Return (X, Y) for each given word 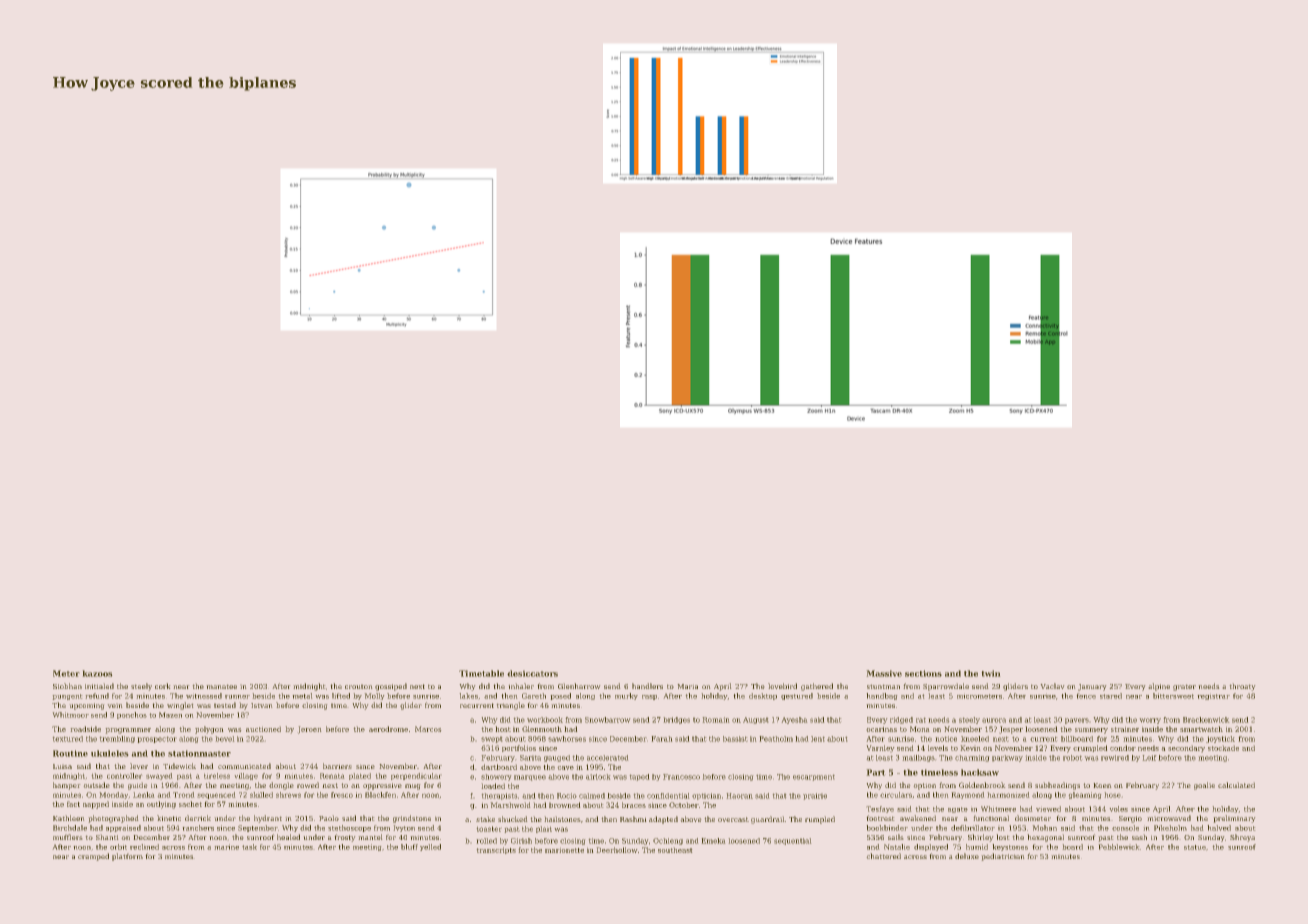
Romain (716, 720)
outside (96, 785)
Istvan (262, 705)
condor (1123, 748)
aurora (994, 720)
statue (1195, 847)
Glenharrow (579, 686)
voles (1118, 809)
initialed (99, 686)
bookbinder (887, 828)
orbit (118, 847)
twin (991, 673)
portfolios (519, 748)
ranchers (198, 828)
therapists (499, 796)
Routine (70, 753)
